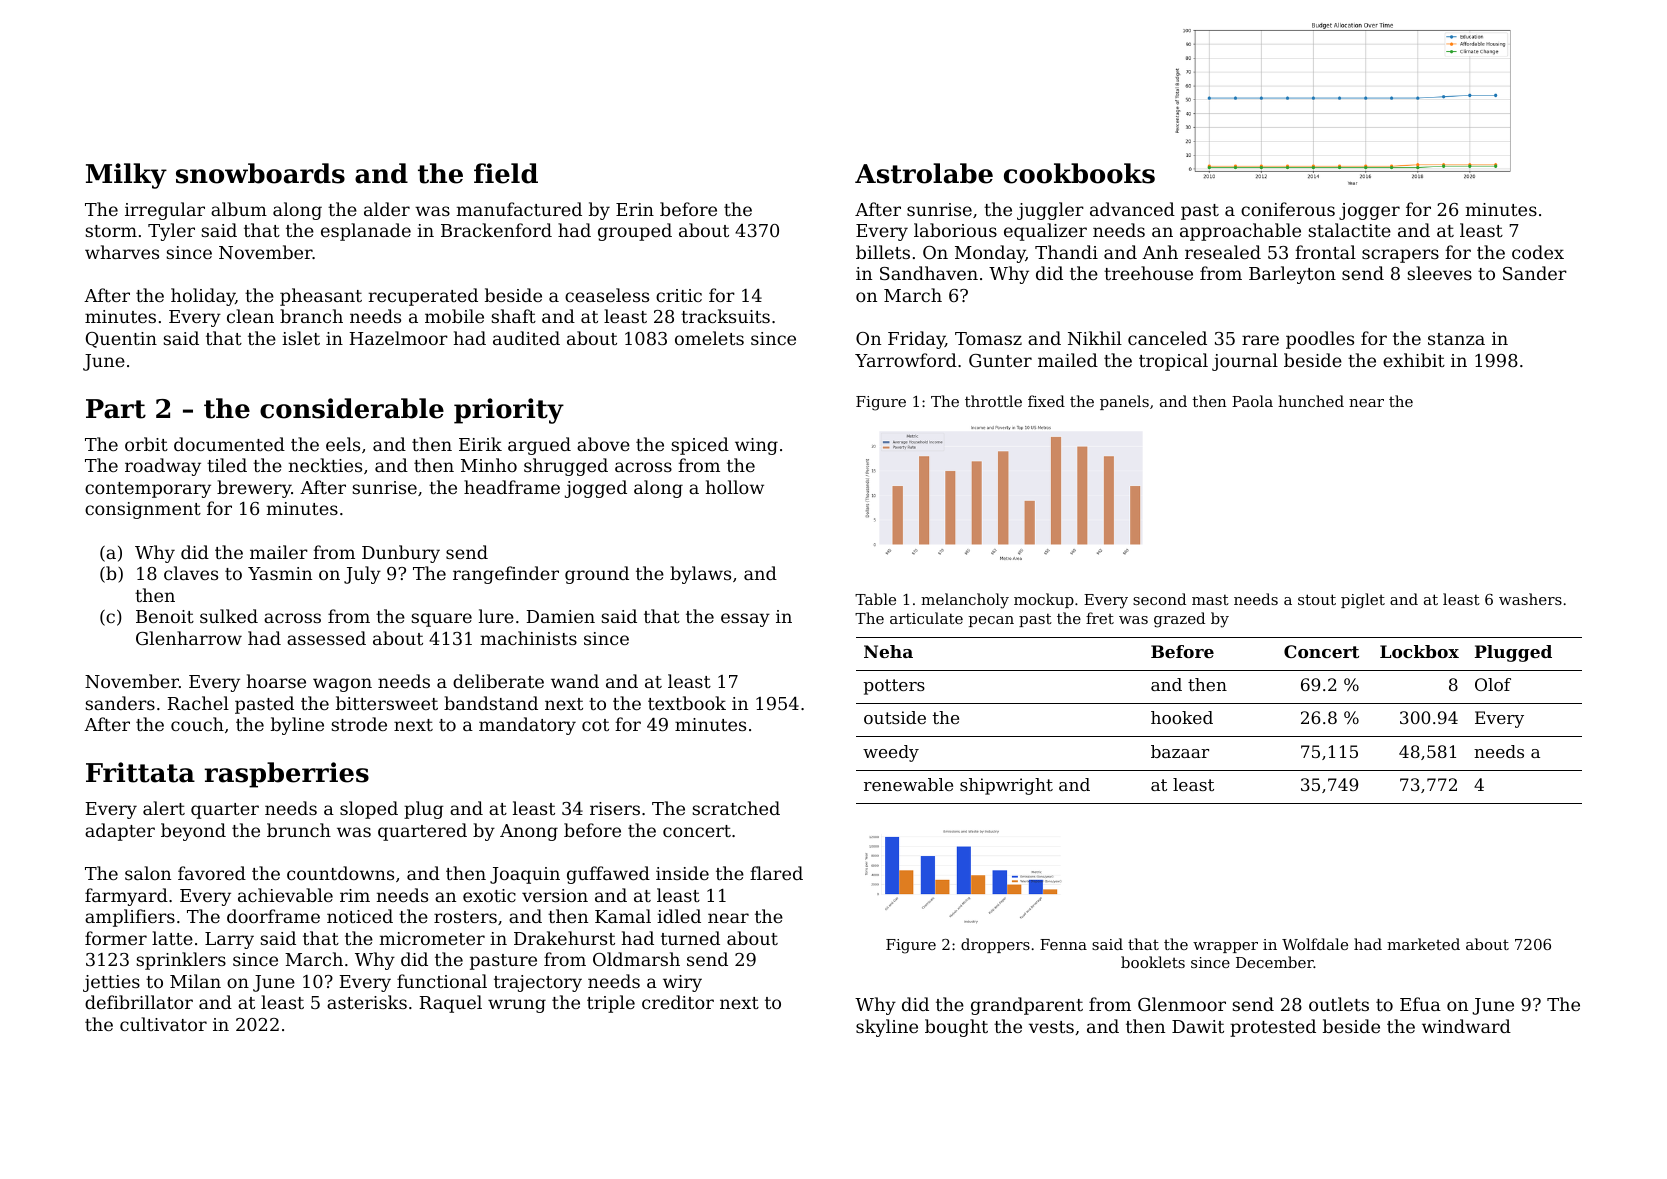 This document has height=1179, width=1667. Describe the element at coordinates (1311, 401) in the document. I see `hunched` at that location.
